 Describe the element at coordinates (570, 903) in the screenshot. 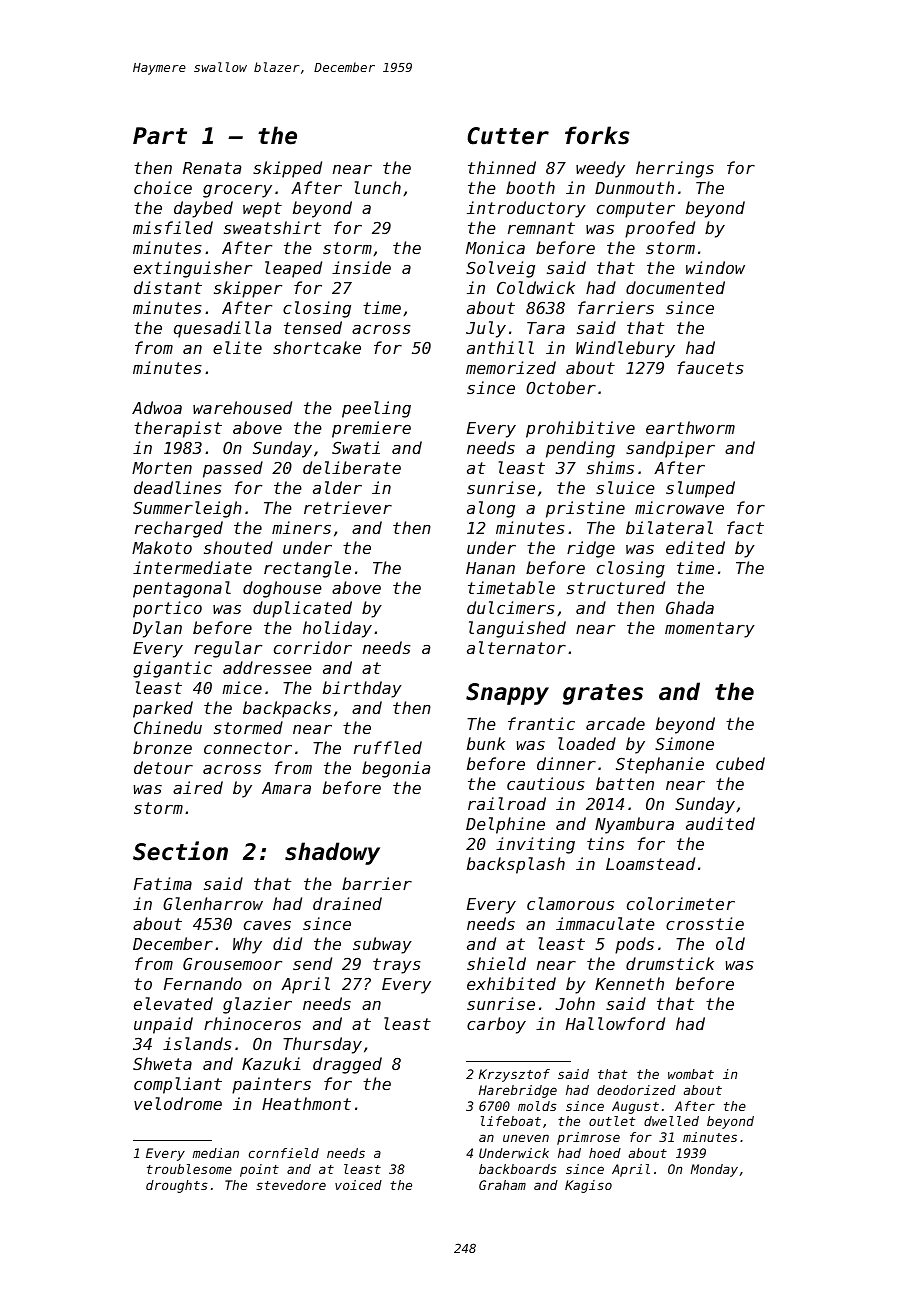

I see `clamorous` at that location.
